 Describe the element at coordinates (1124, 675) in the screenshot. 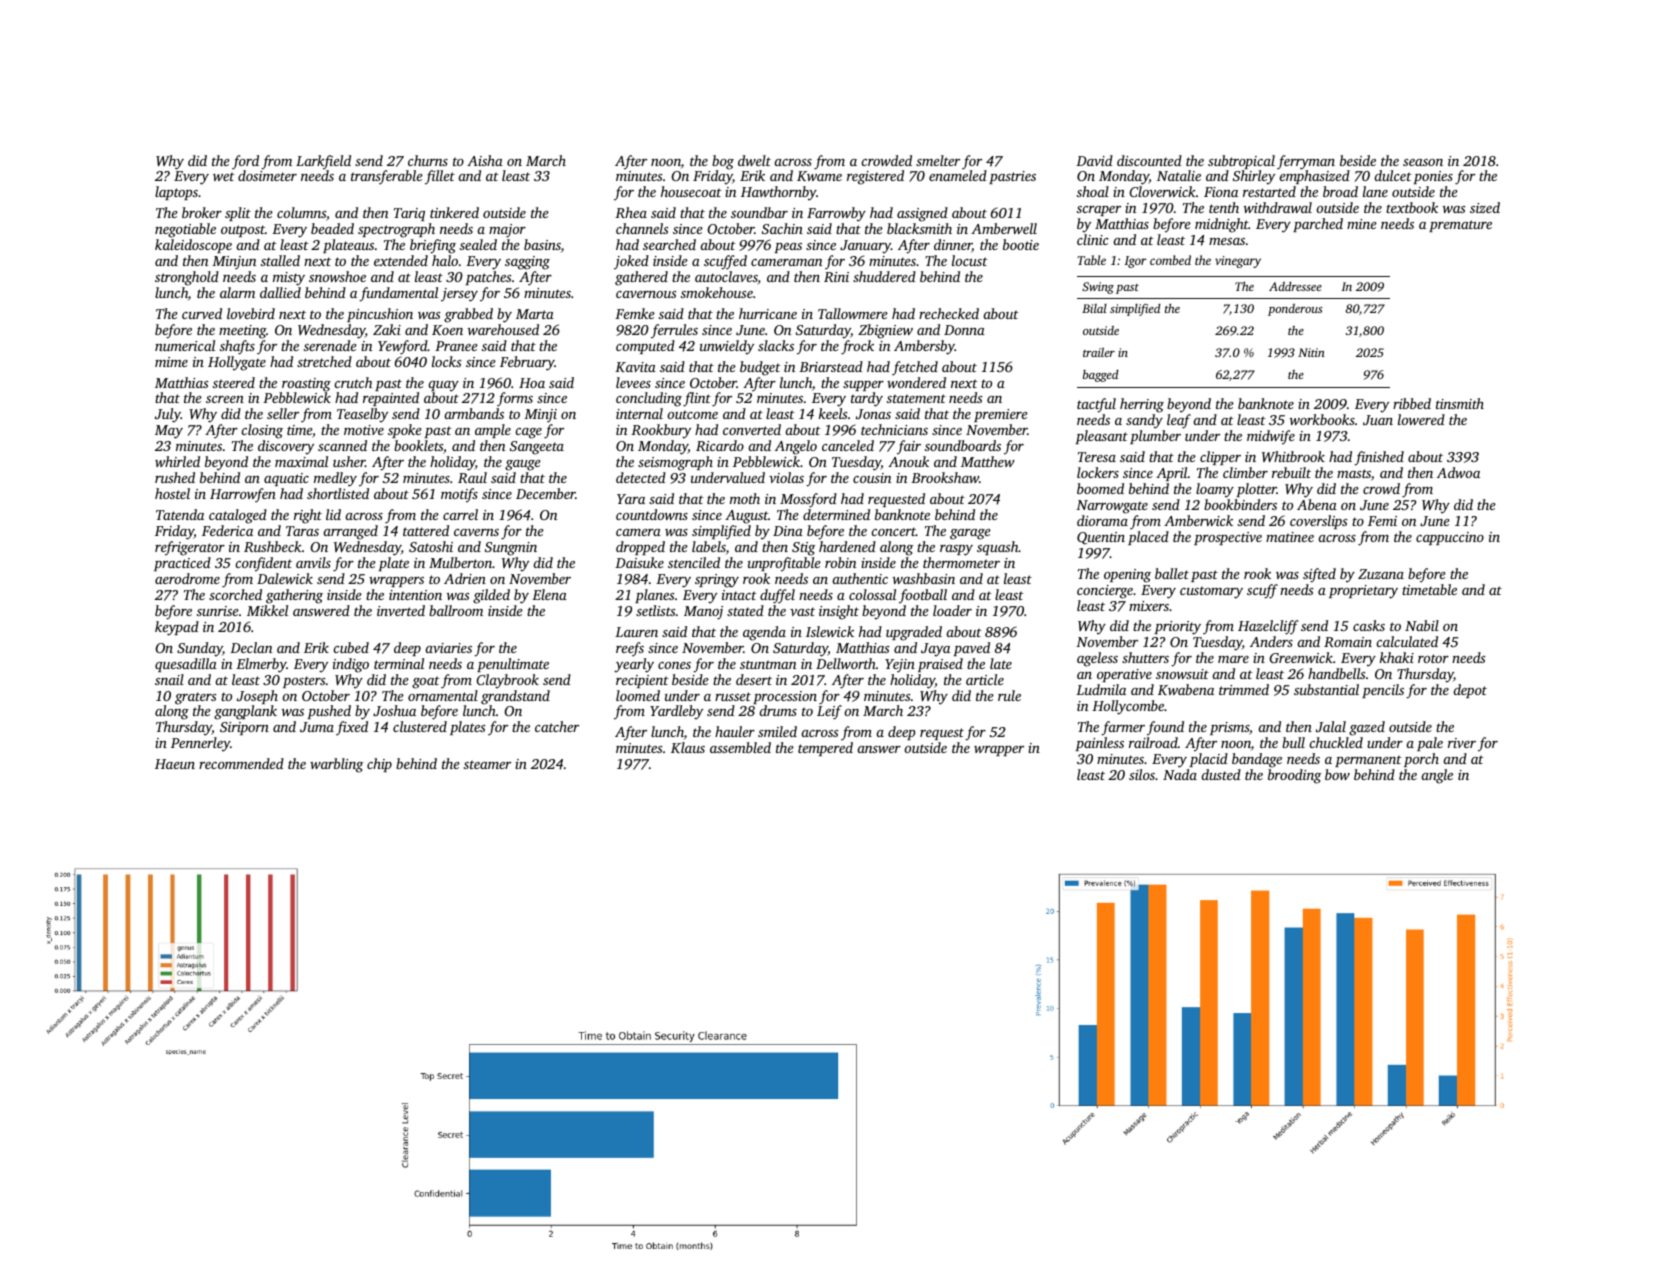

I see `operative` at that location.
